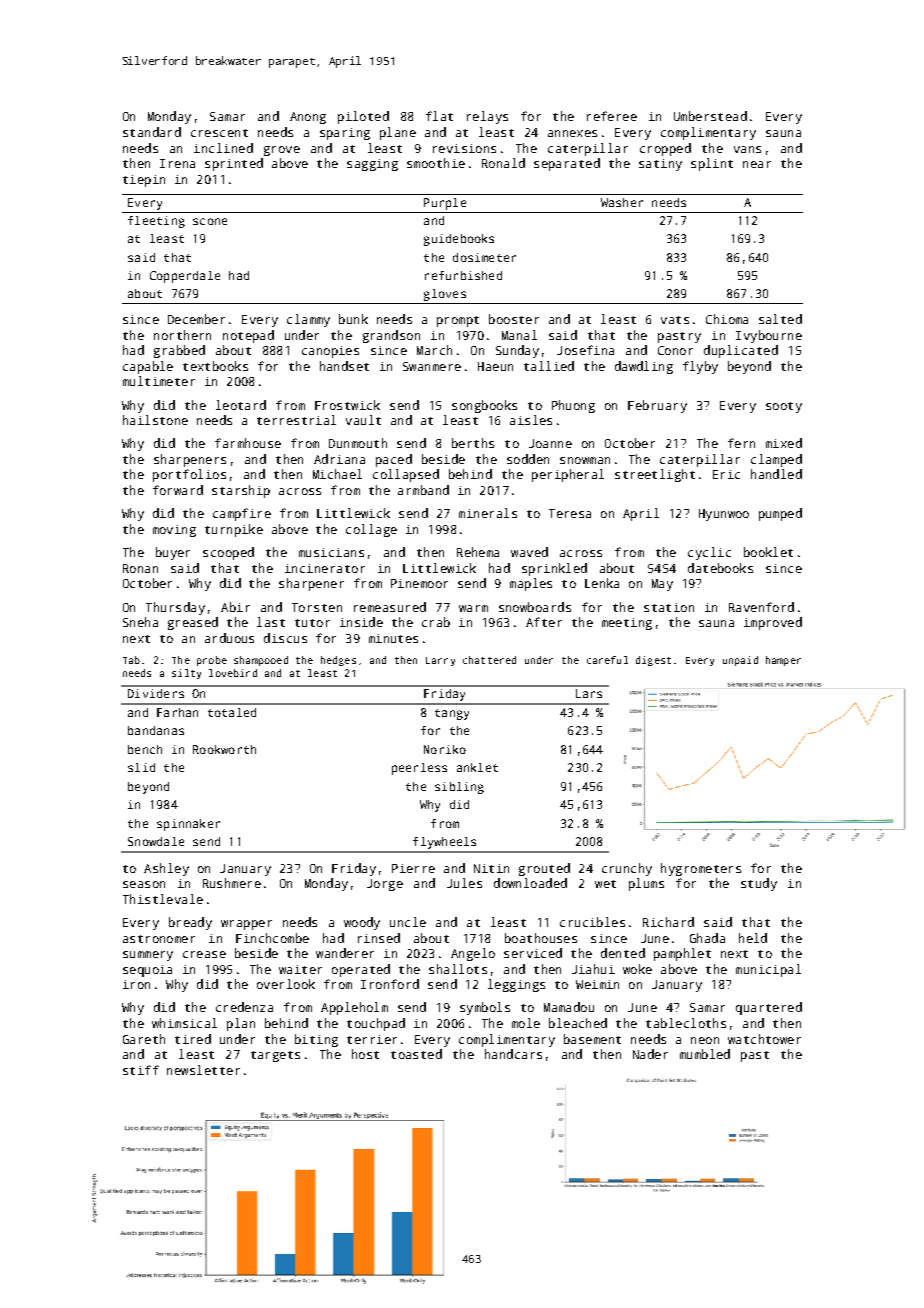  What do you see at coordinates (569, 1007) in the document?
I see `Mamadou` at bounding box center [569, 1007].
